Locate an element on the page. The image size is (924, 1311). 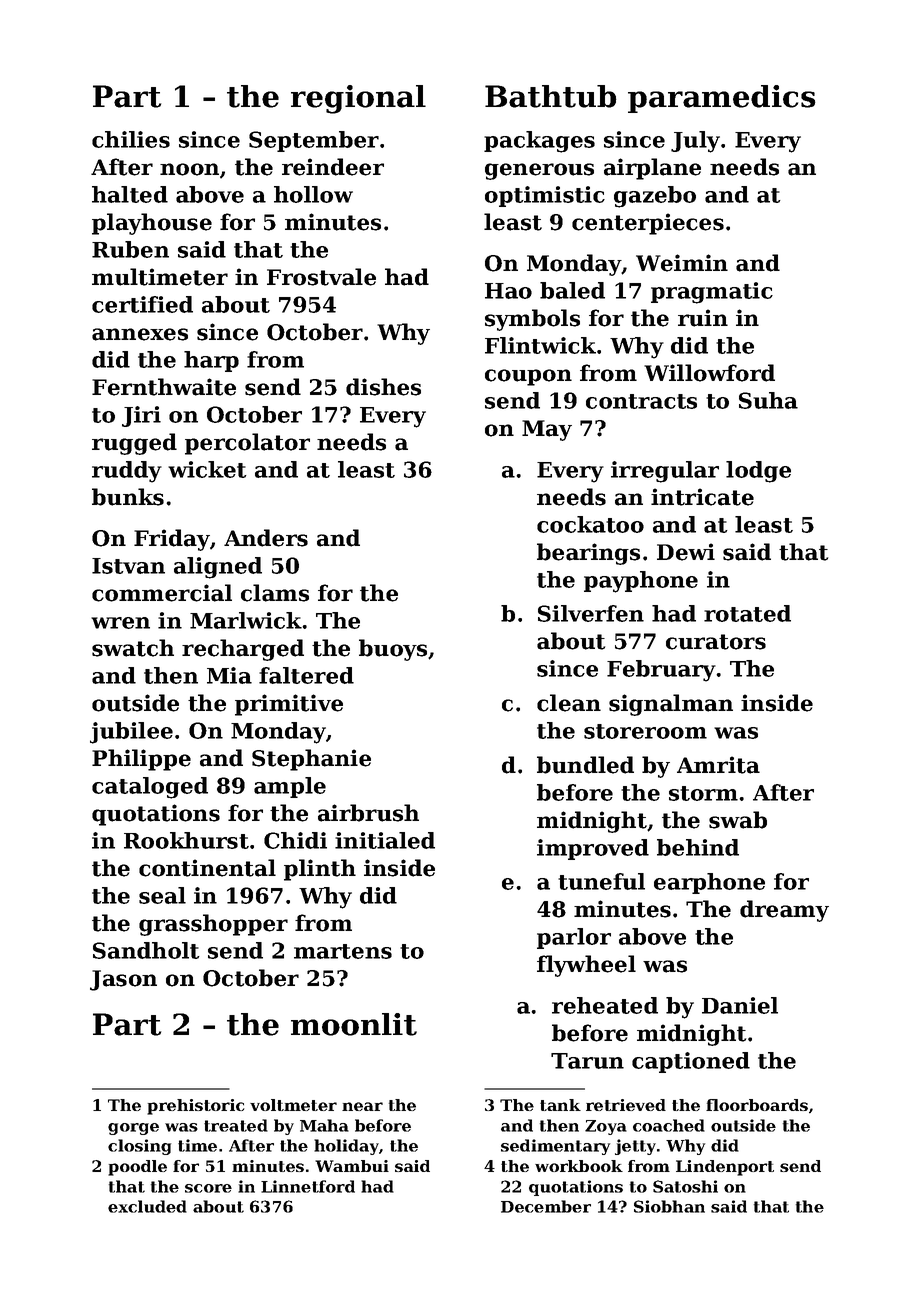
jubilee is located at coordinates (131, 733).
